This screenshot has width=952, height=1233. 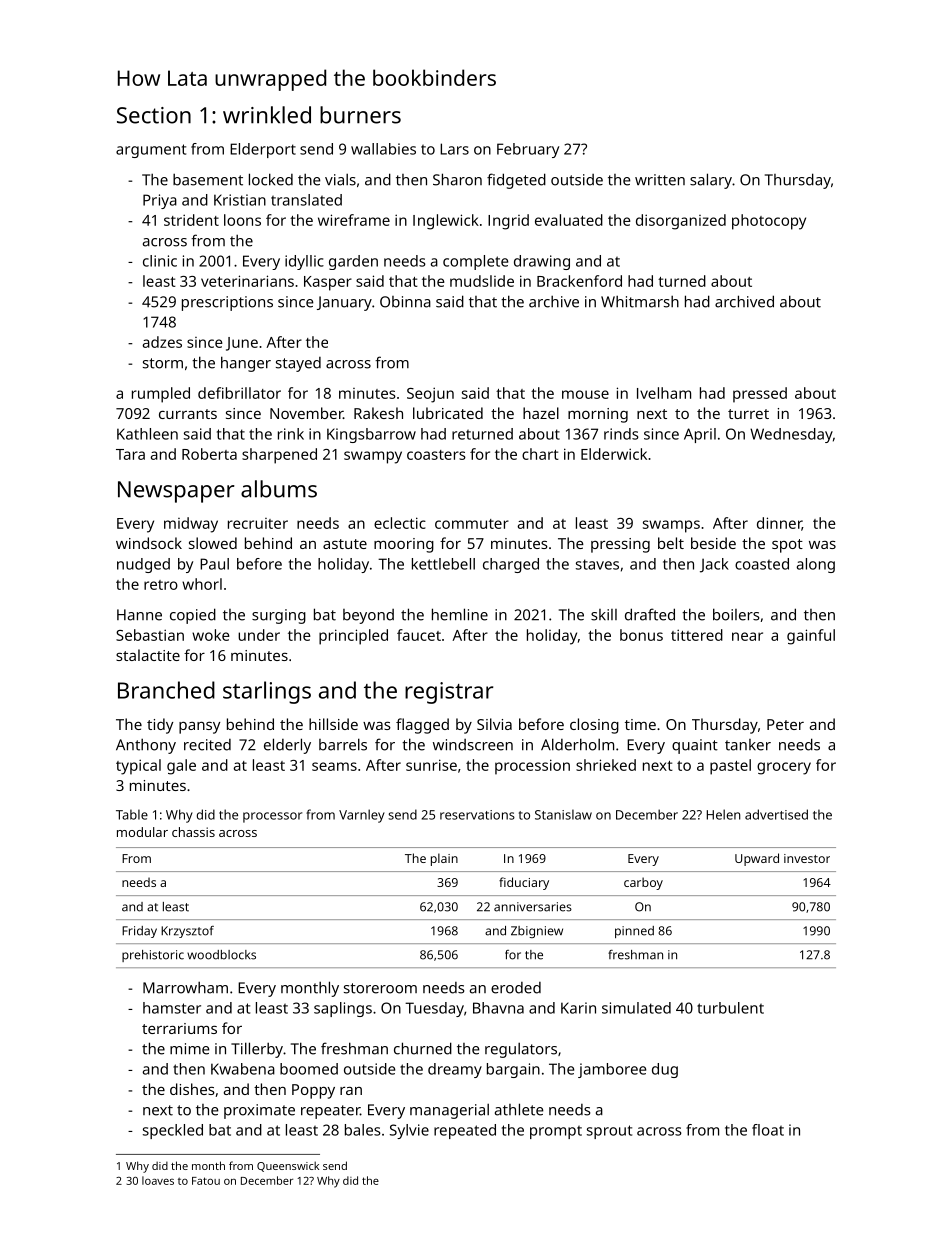 What do you see at coordinates (477, 815) in the screenshot?
I see `reservations` at bounding box center [477, 815].
